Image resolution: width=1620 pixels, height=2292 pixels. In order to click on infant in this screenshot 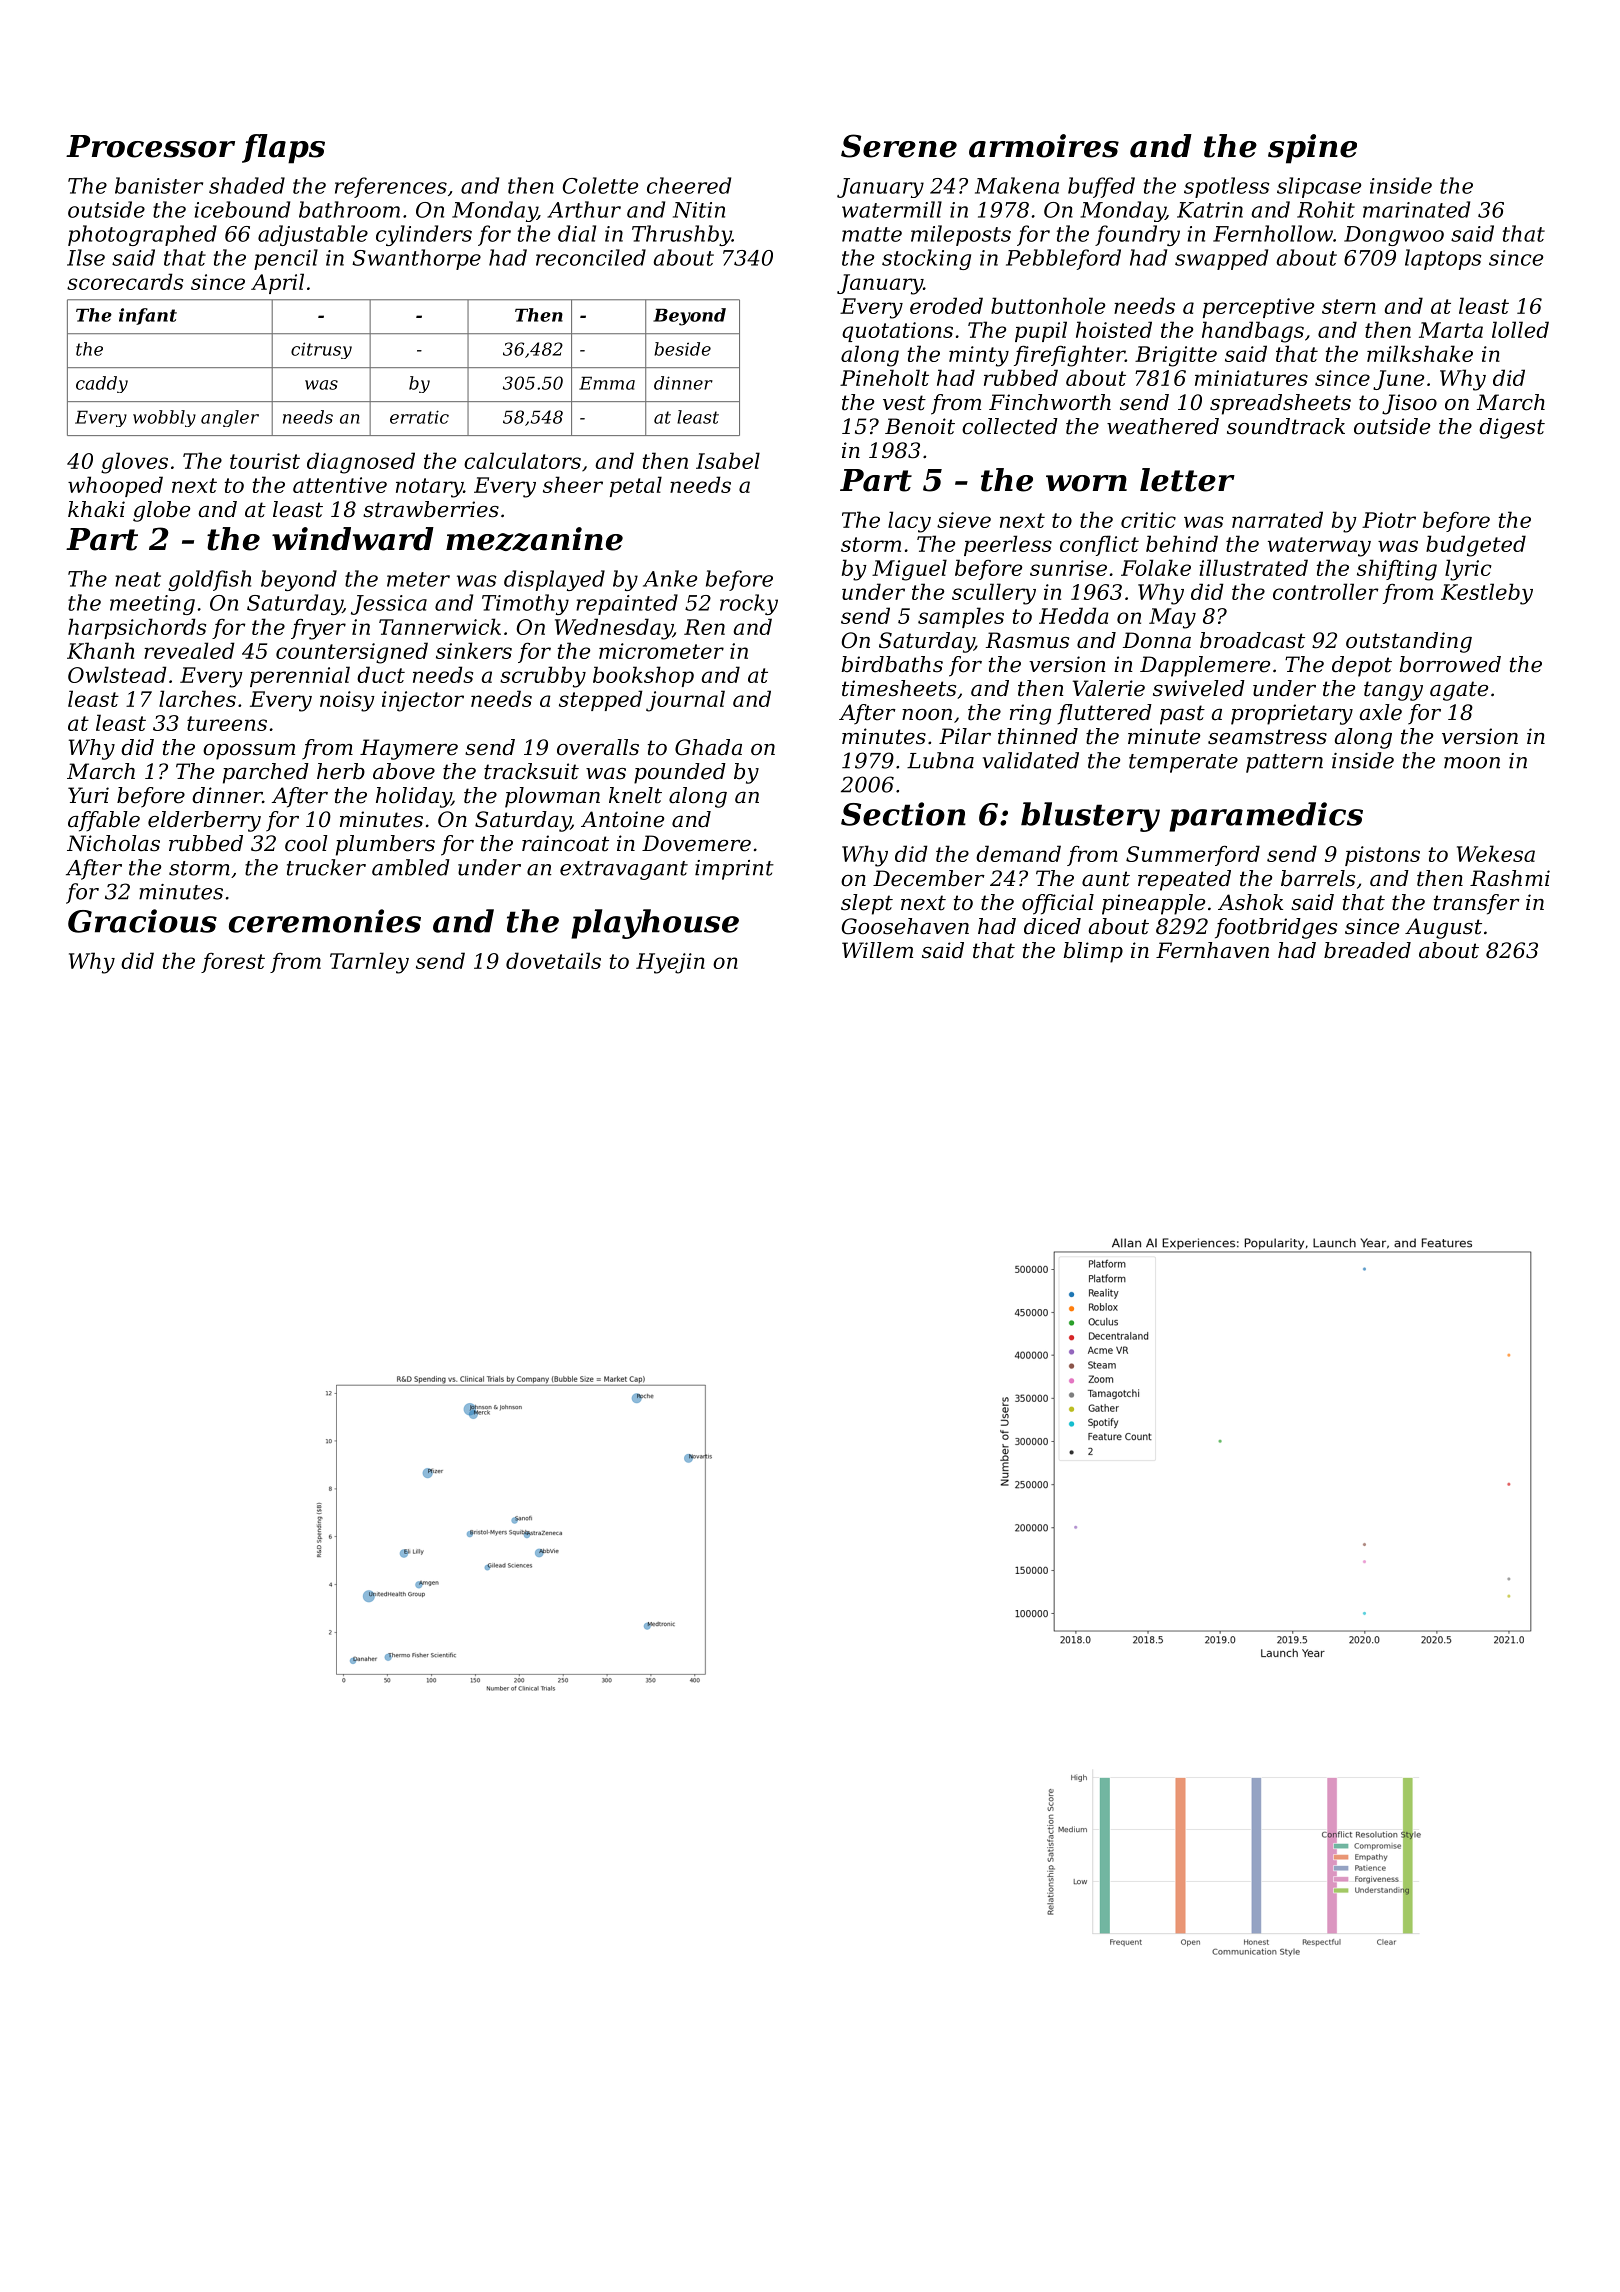, I will do `click(148, 316)`.
